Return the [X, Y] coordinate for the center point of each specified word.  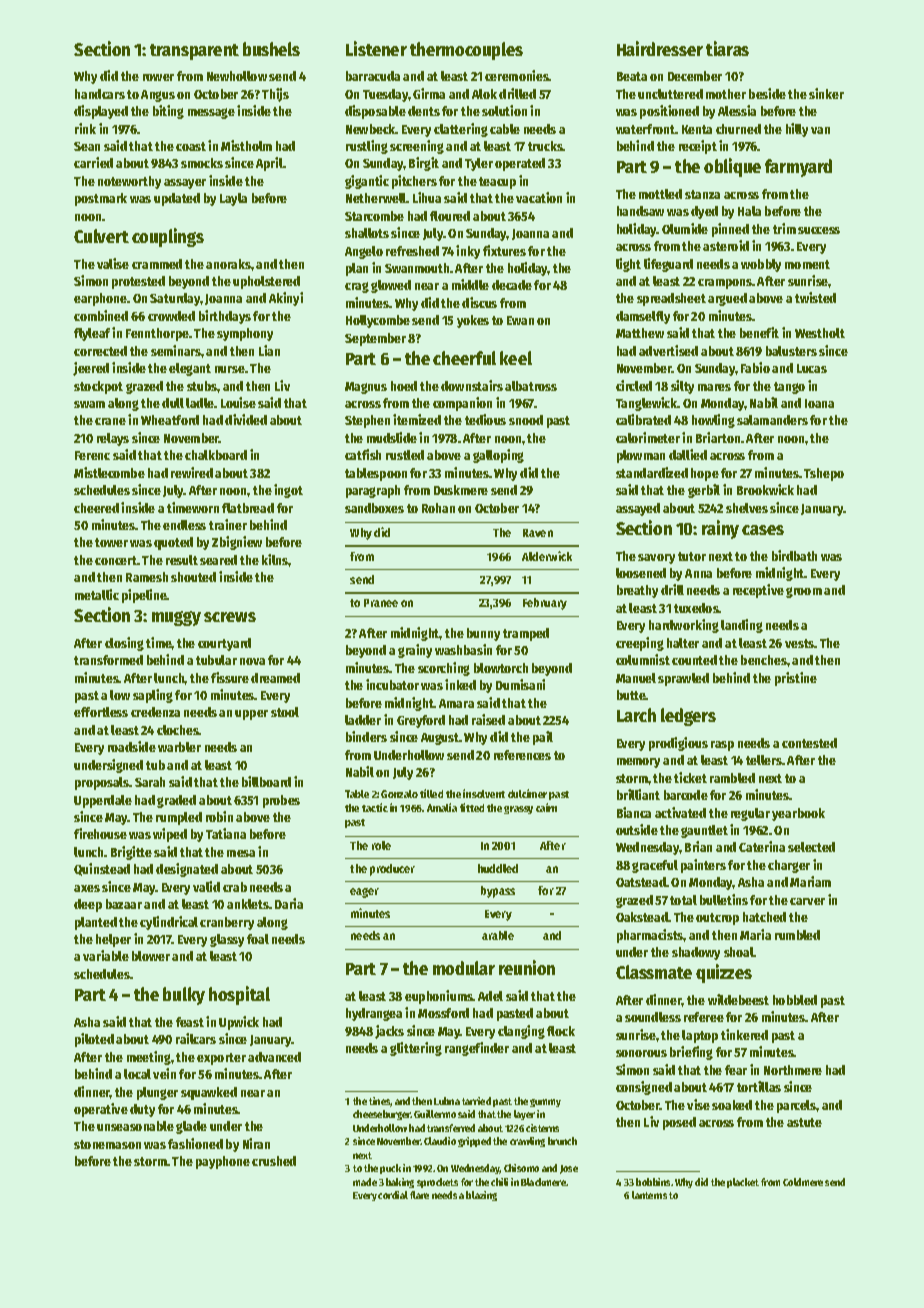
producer [392, 870]
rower [158, 77]
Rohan [438, 508]
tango [789, 388]
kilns [275, 559]
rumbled [797, 935]
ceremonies [517, 75]
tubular [216, 660]
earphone [100, 299]
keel [516, 358]
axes [87, 888]
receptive [758, 591]
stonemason [107, 1144]
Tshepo [824, 474]
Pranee [381, 603]
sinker [826, 93]
